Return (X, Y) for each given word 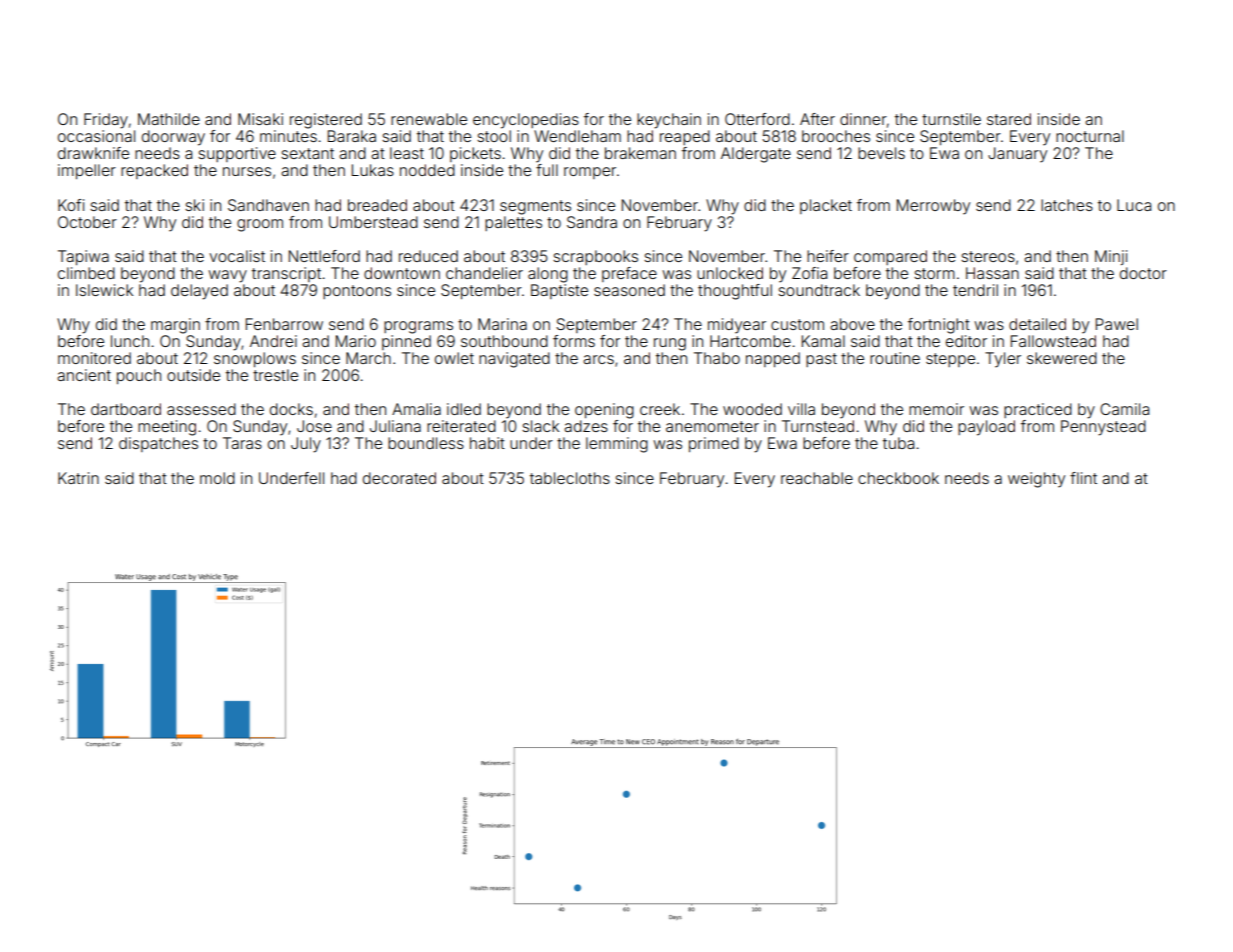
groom (260, 225)
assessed (201, 409)
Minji (1111, 257)
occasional (96, 136)
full (547, 170)
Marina (502, 324)
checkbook (898, 478)
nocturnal (1090, 136)
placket (826, 206)
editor (966, 341)
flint (1083, 478)
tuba (898, 443)
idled (464, 409)
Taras (242, 443)
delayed (199, 292)
